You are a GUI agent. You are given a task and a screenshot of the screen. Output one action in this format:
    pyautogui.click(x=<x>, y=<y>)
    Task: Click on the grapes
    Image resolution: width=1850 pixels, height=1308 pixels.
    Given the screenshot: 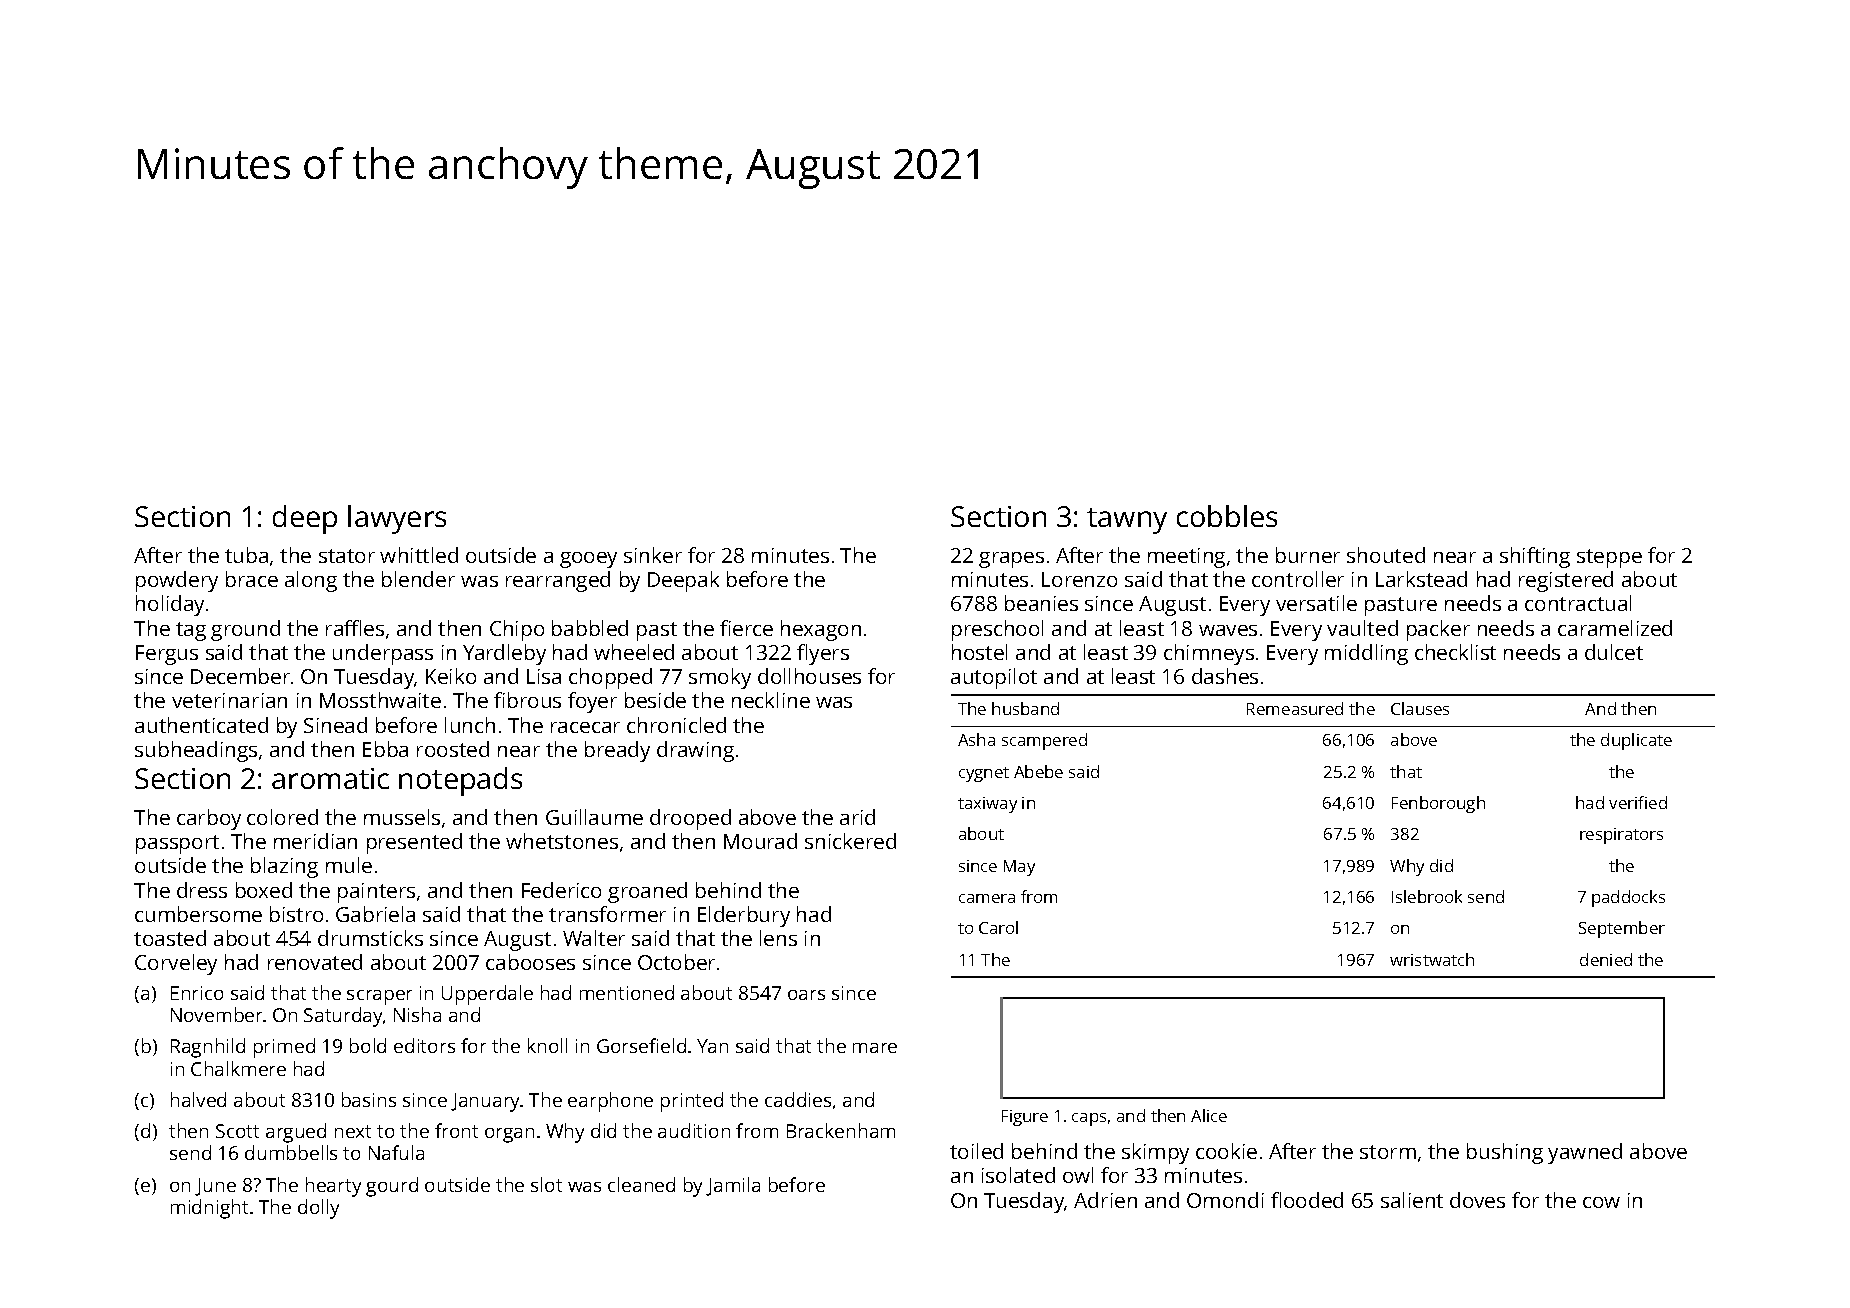 What is the action you would take?
    pyautogui.click(x=1011, y=560)
